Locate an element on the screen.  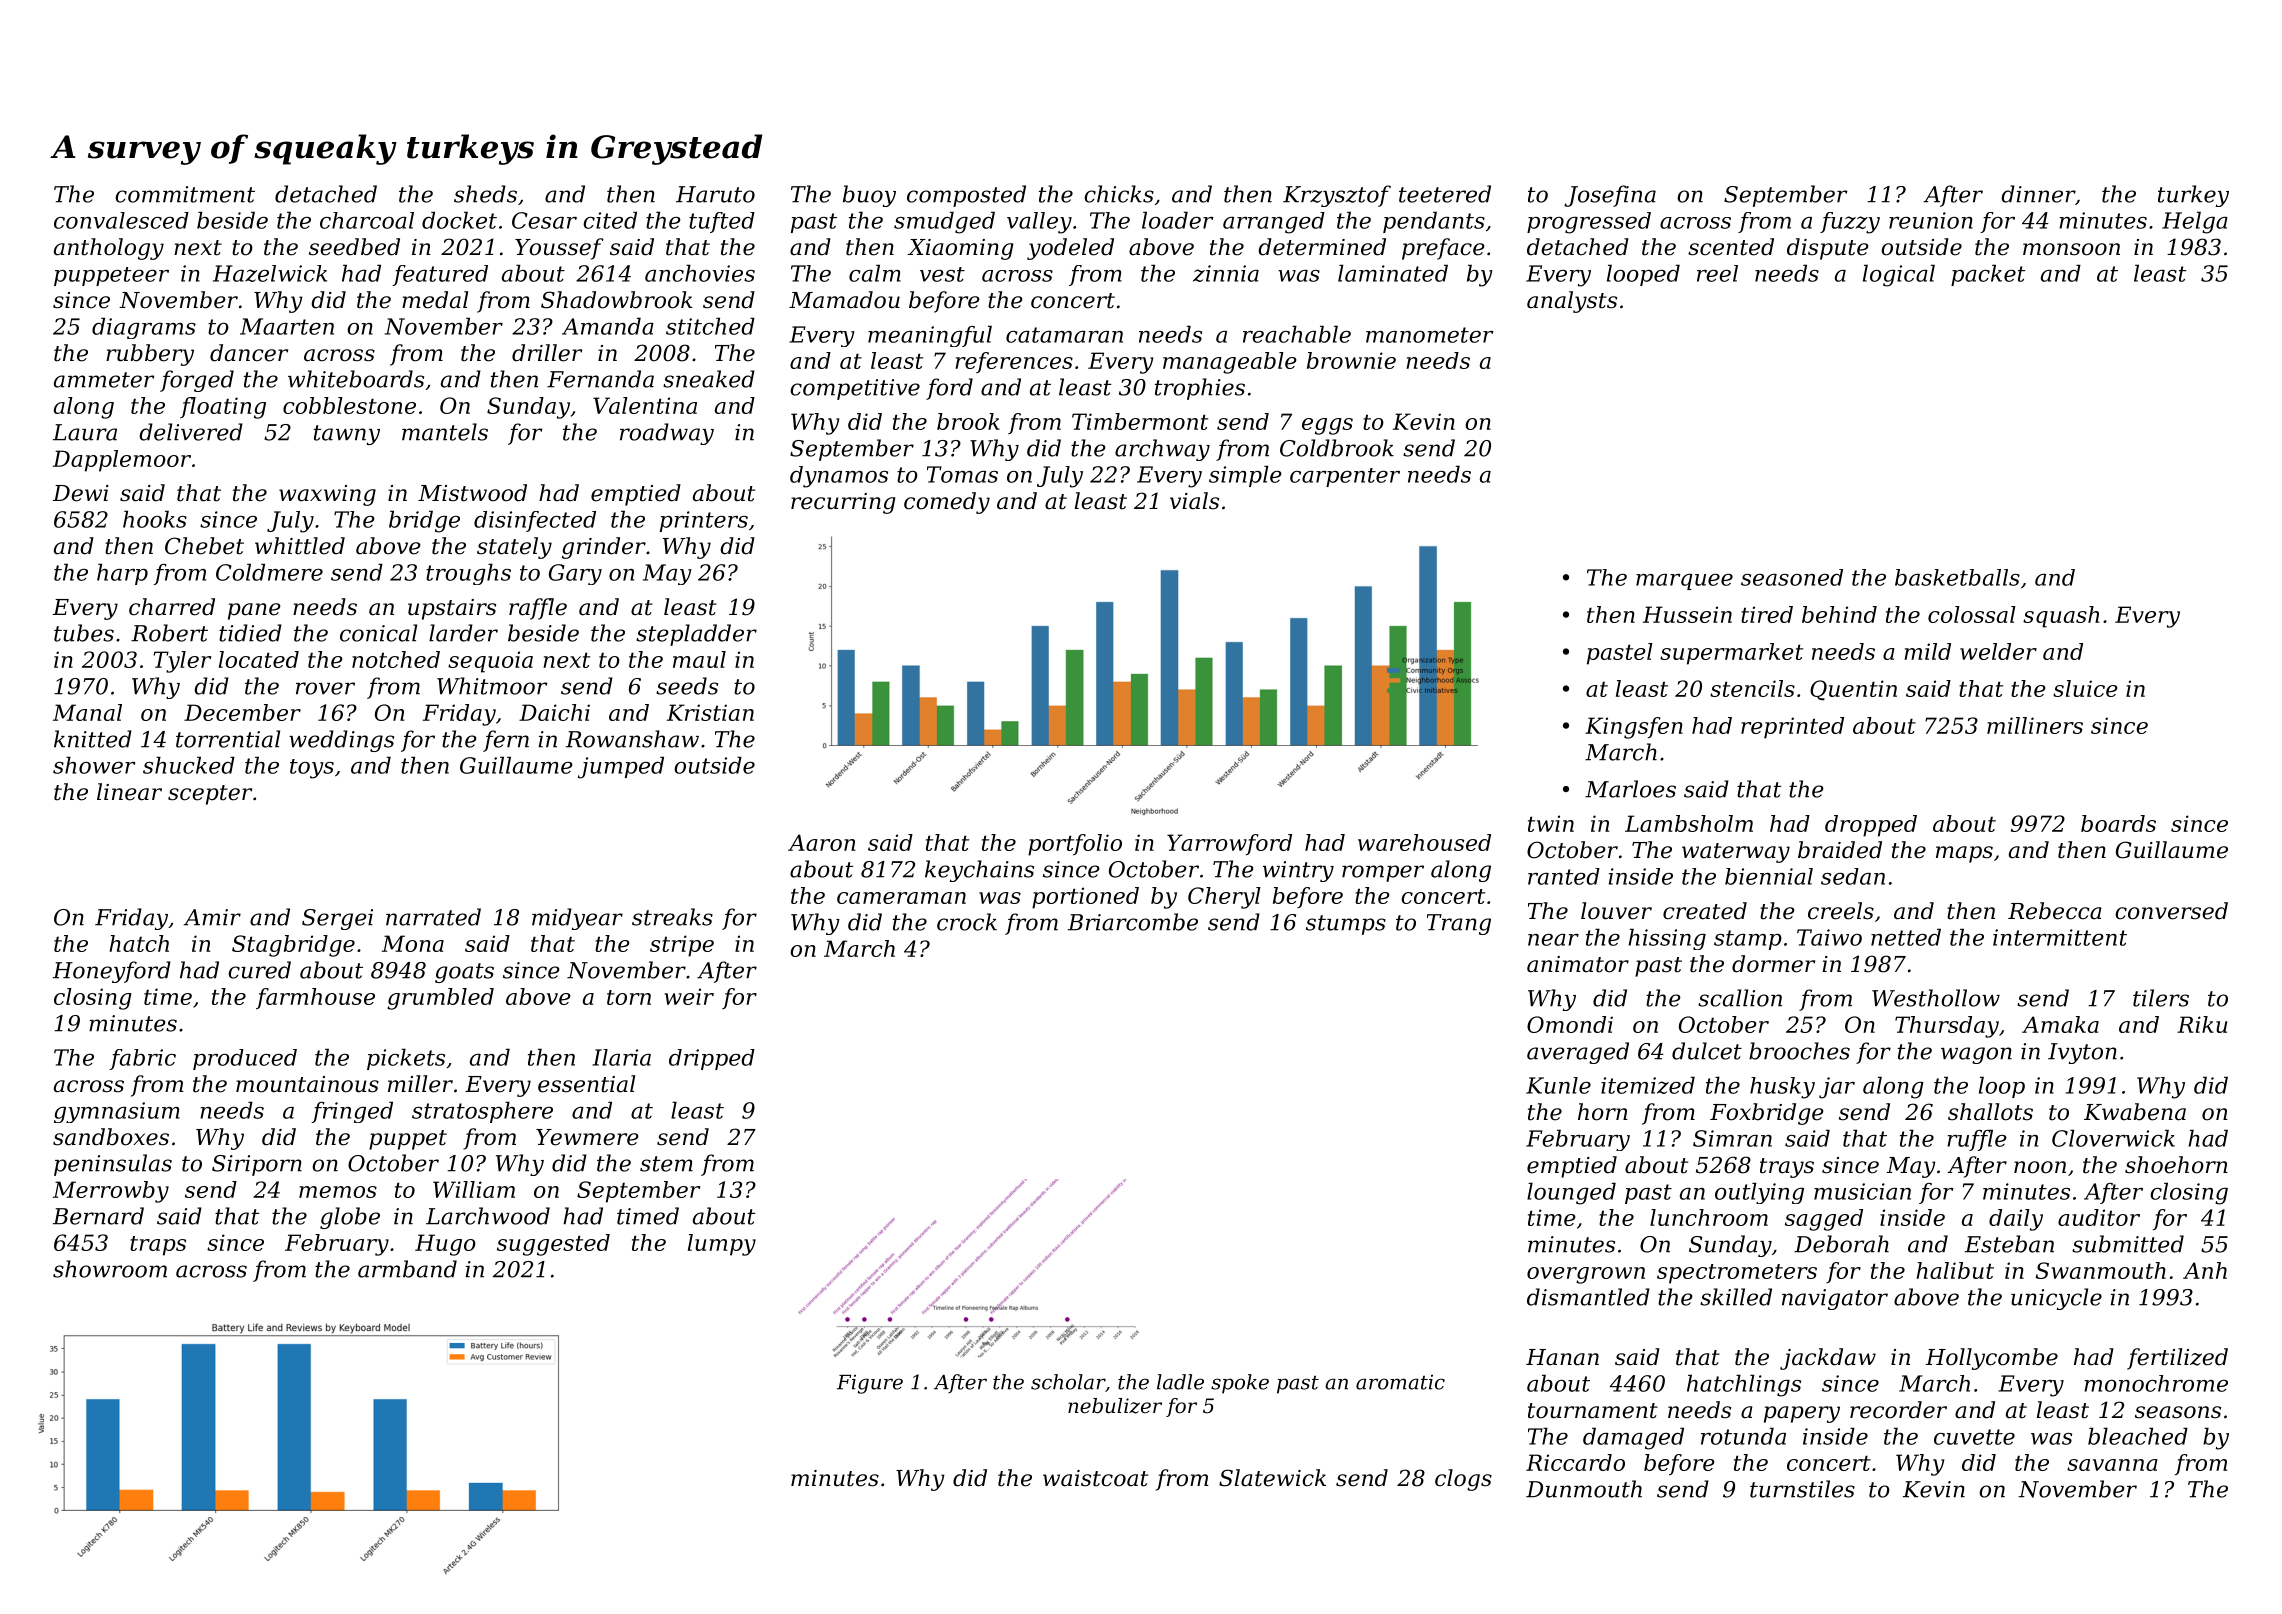
hooks is located at coordinates (155, 519).
